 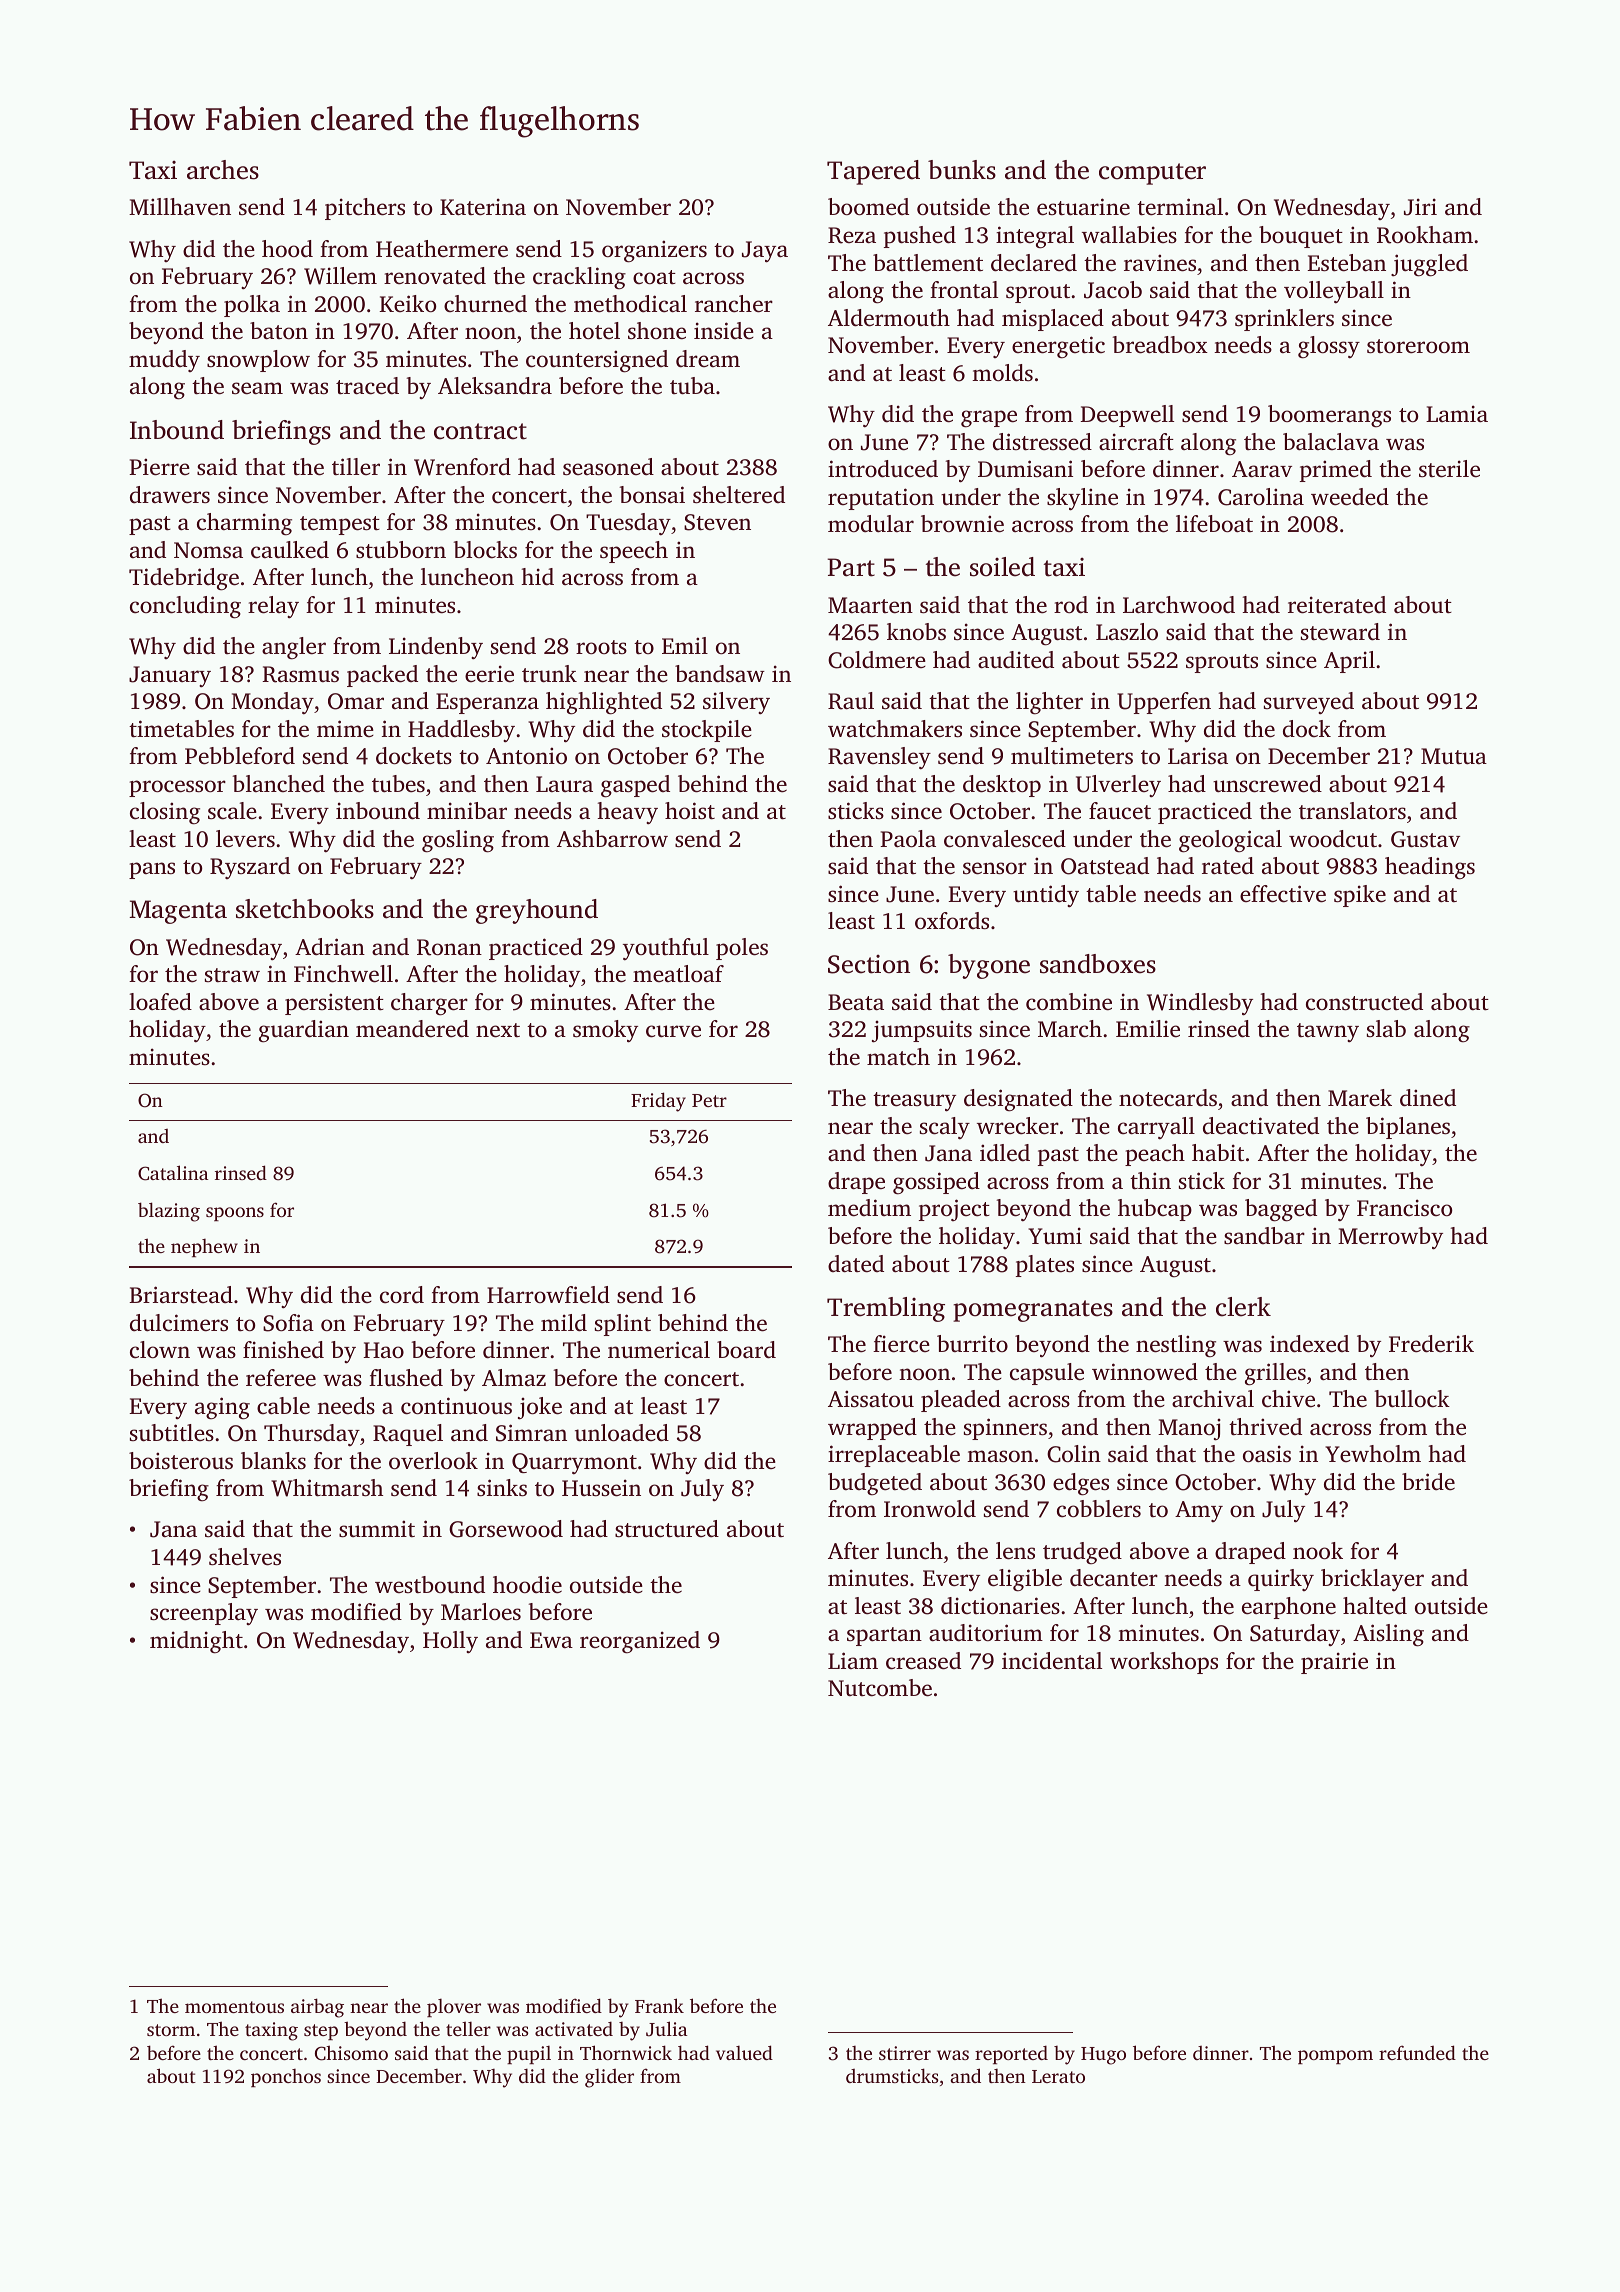 I want to click on polka, so click(x=252, y=306).
